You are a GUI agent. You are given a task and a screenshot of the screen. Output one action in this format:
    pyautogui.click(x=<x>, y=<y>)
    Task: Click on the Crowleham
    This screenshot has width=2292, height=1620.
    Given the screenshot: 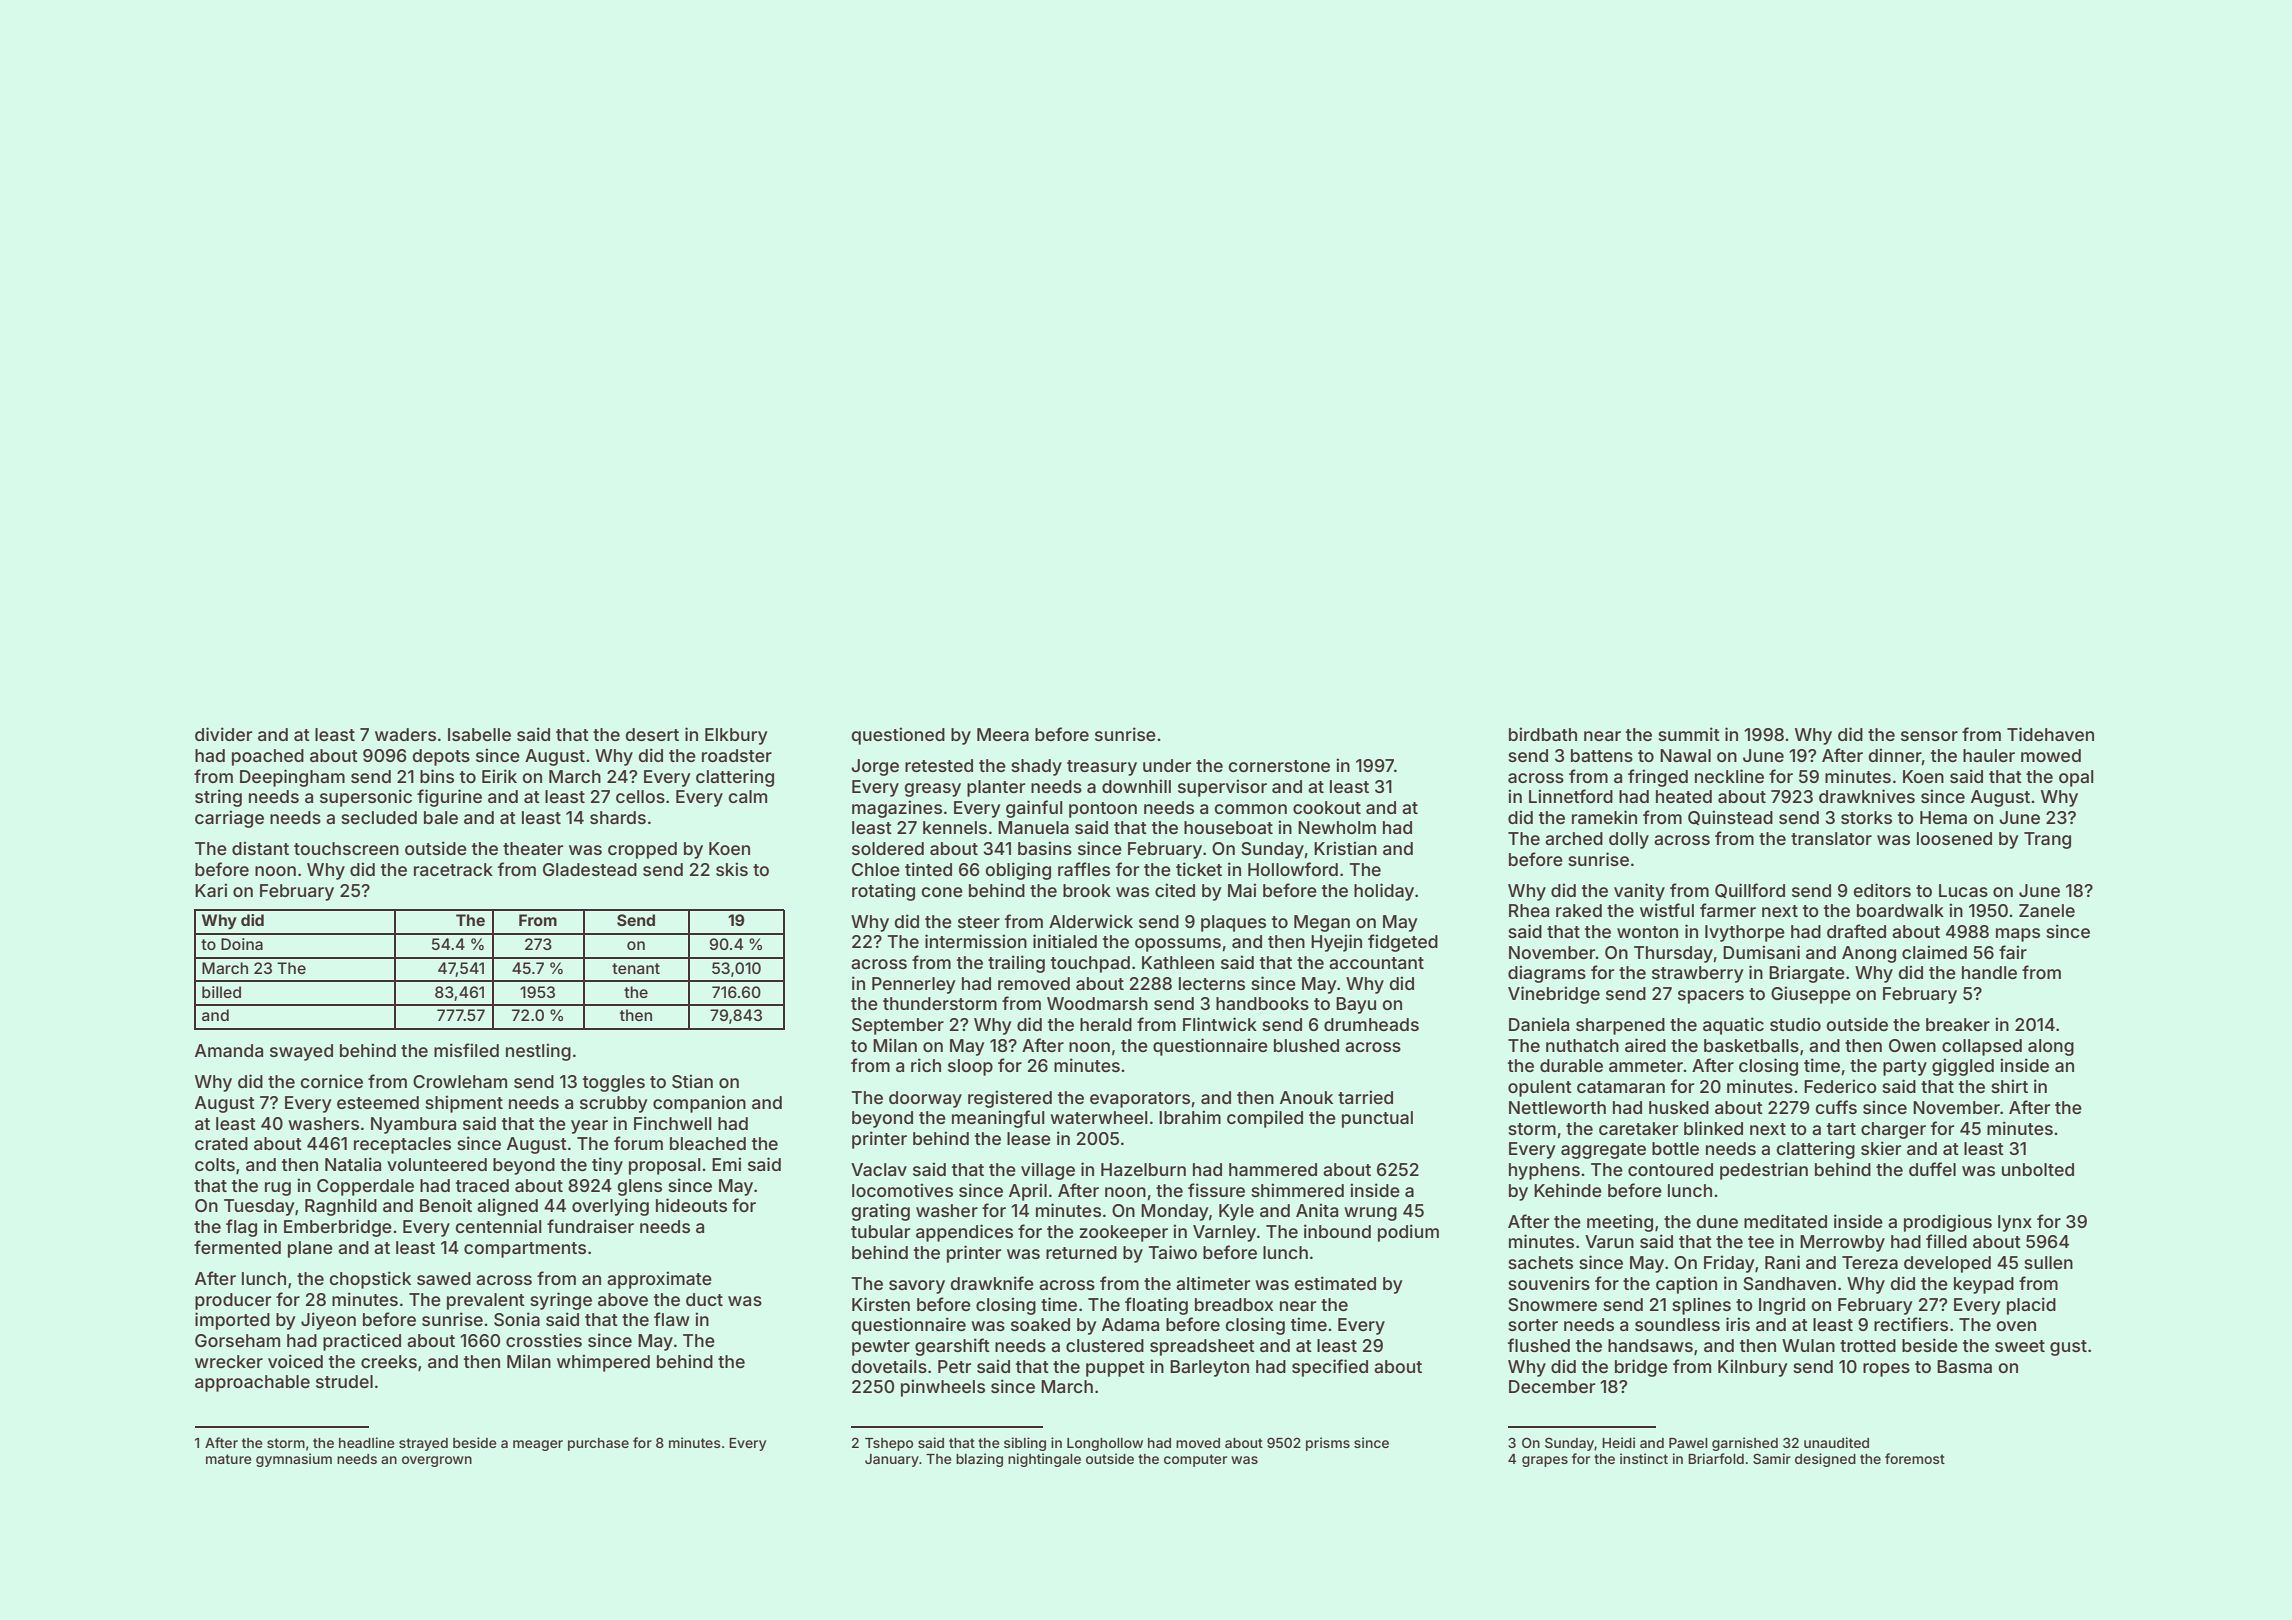 What is the action you would take?
    pyautogui.click(x=460, y=1081)
